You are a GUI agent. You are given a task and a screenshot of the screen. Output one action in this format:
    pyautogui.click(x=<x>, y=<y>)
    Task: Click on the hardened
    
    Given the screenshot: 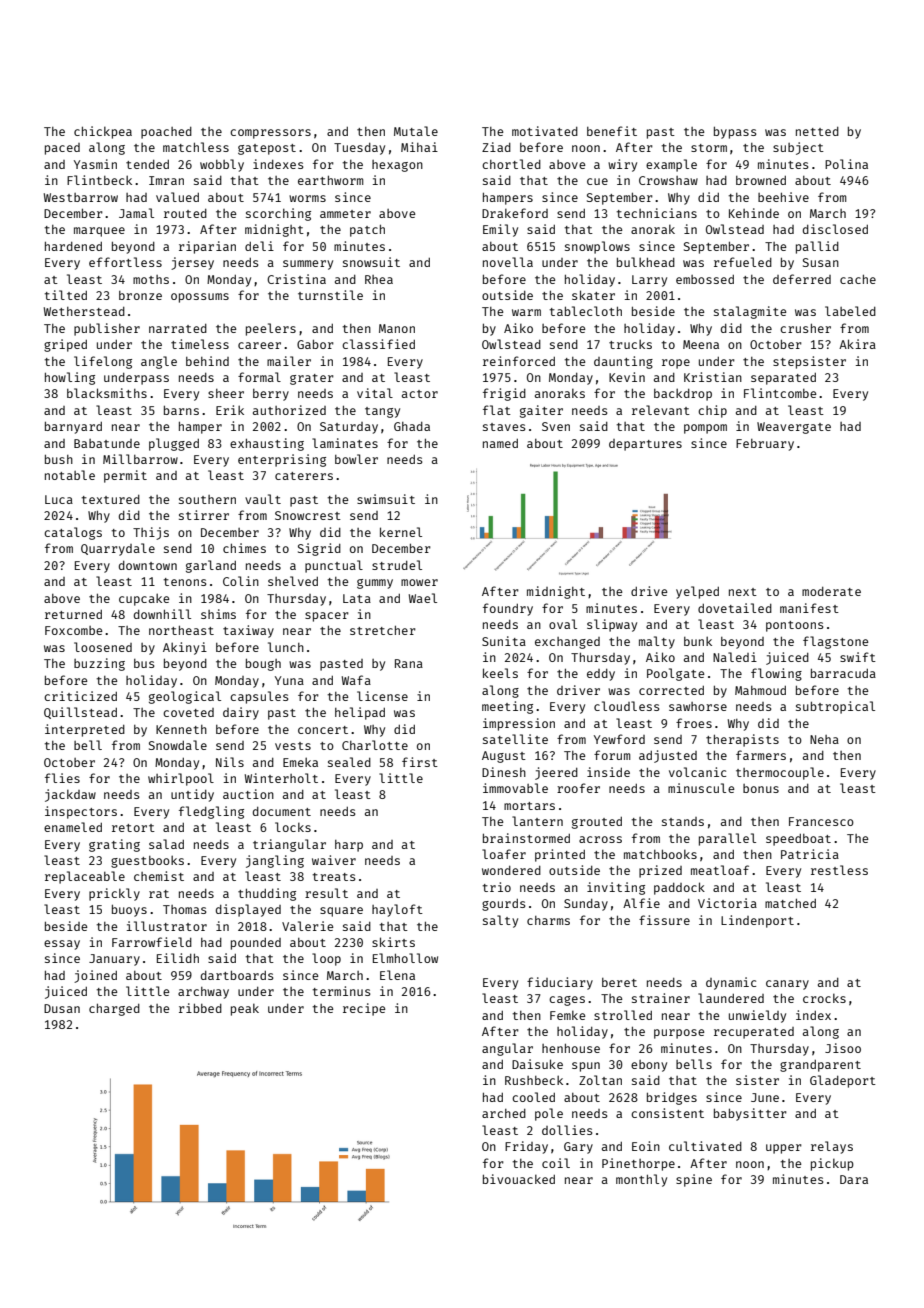 What is the action you would take?
    pyautogui.click(x=73, y=246)
